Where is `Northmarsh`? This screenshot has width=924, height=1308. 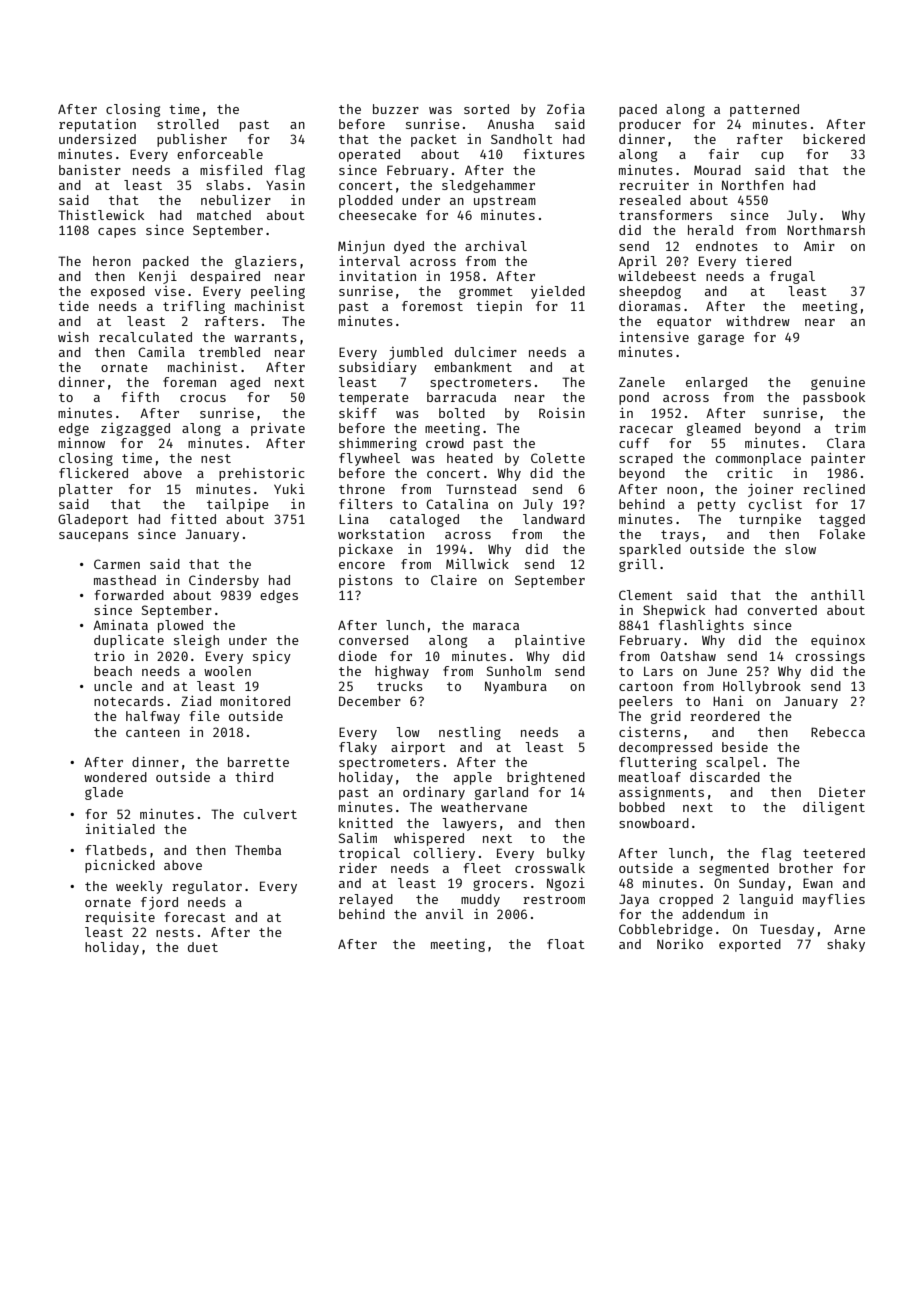 Northmarsh is located at coordinates (826, 230).
